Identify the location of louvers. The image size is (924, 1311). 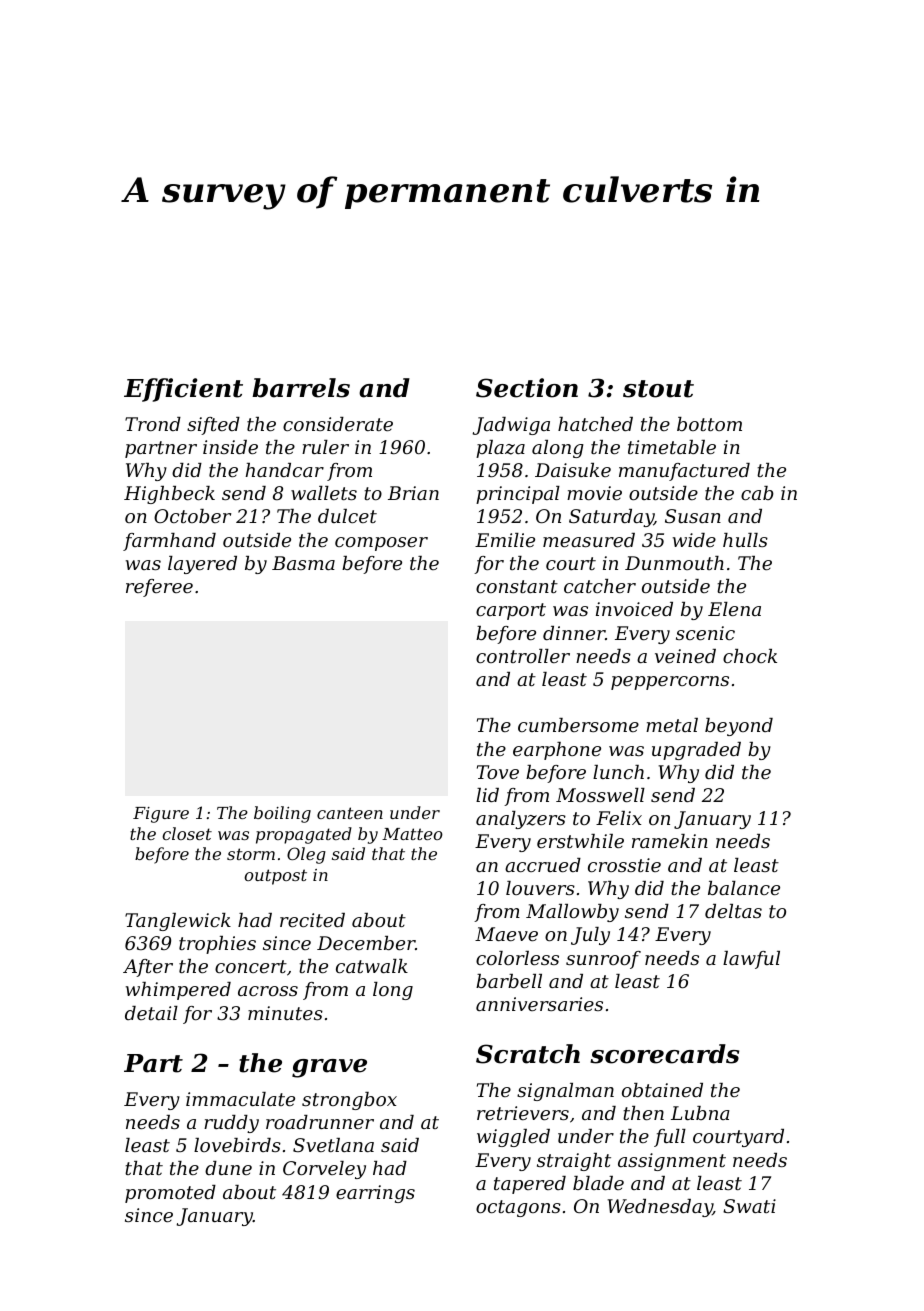
(540, 888).
